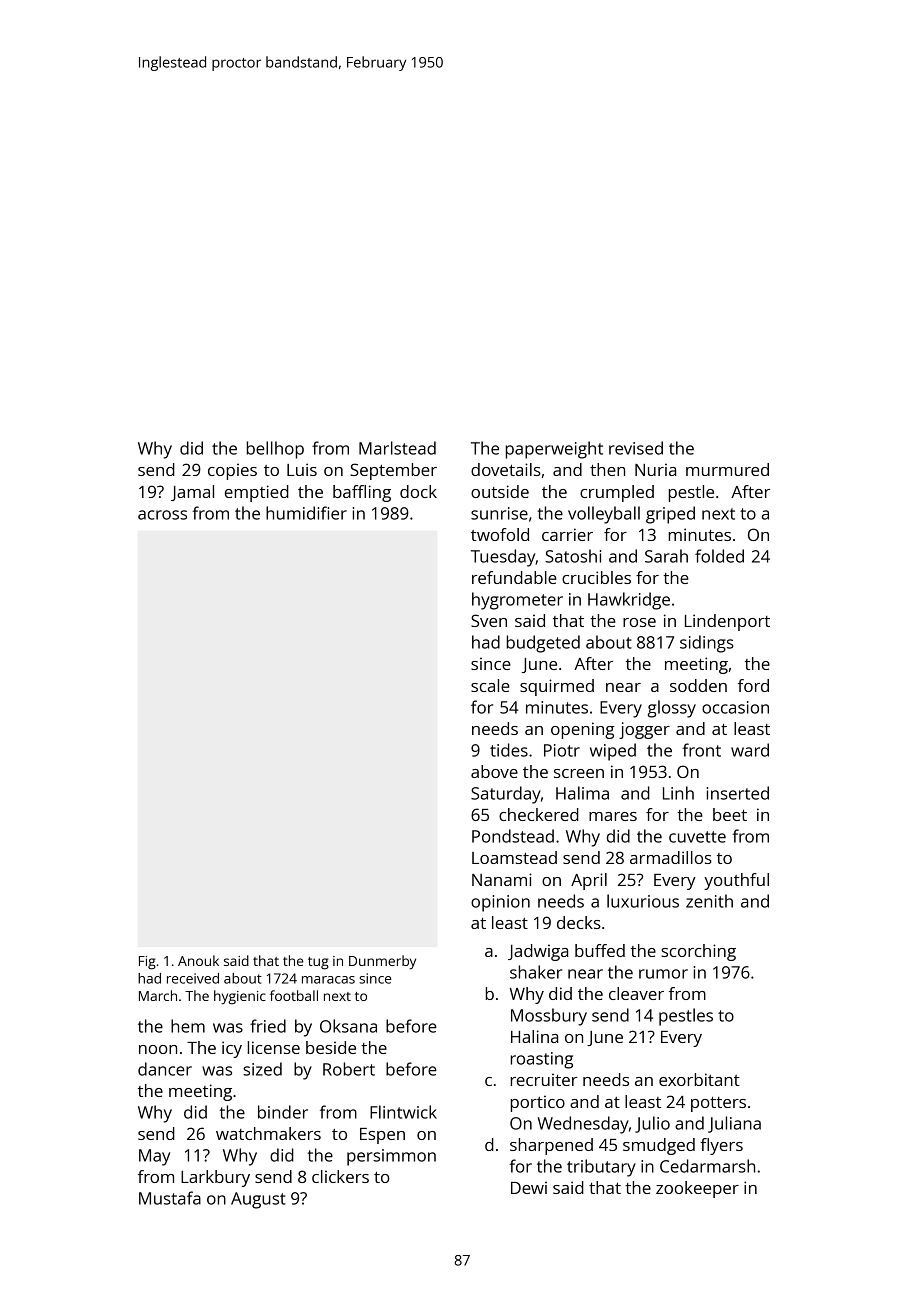 Image resolution: width=908 pixels, height=1316 pixels. I want to click on scale, so click(490, 685).
